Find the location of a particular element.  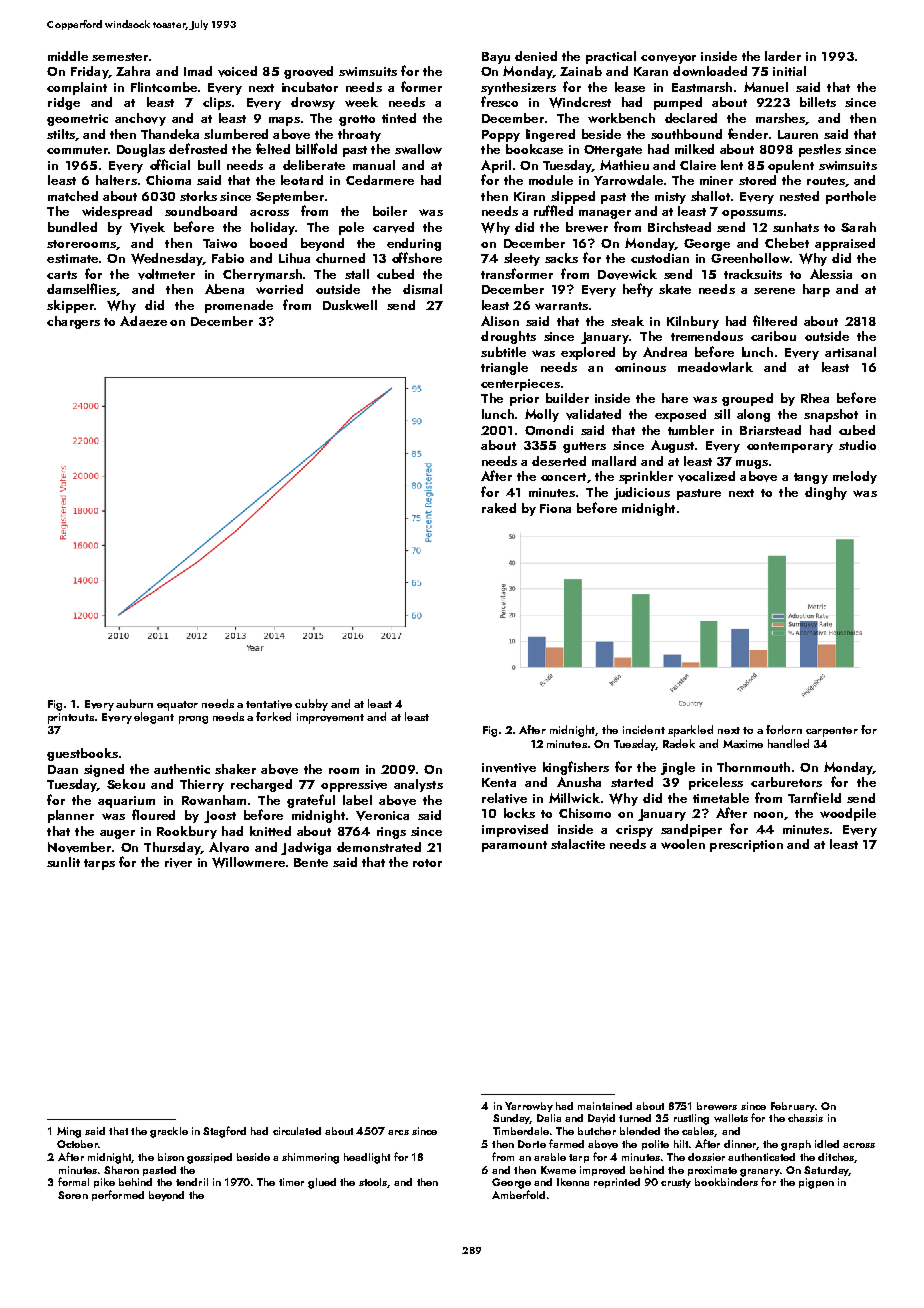

porthole is located at coordinates (851, 197).
